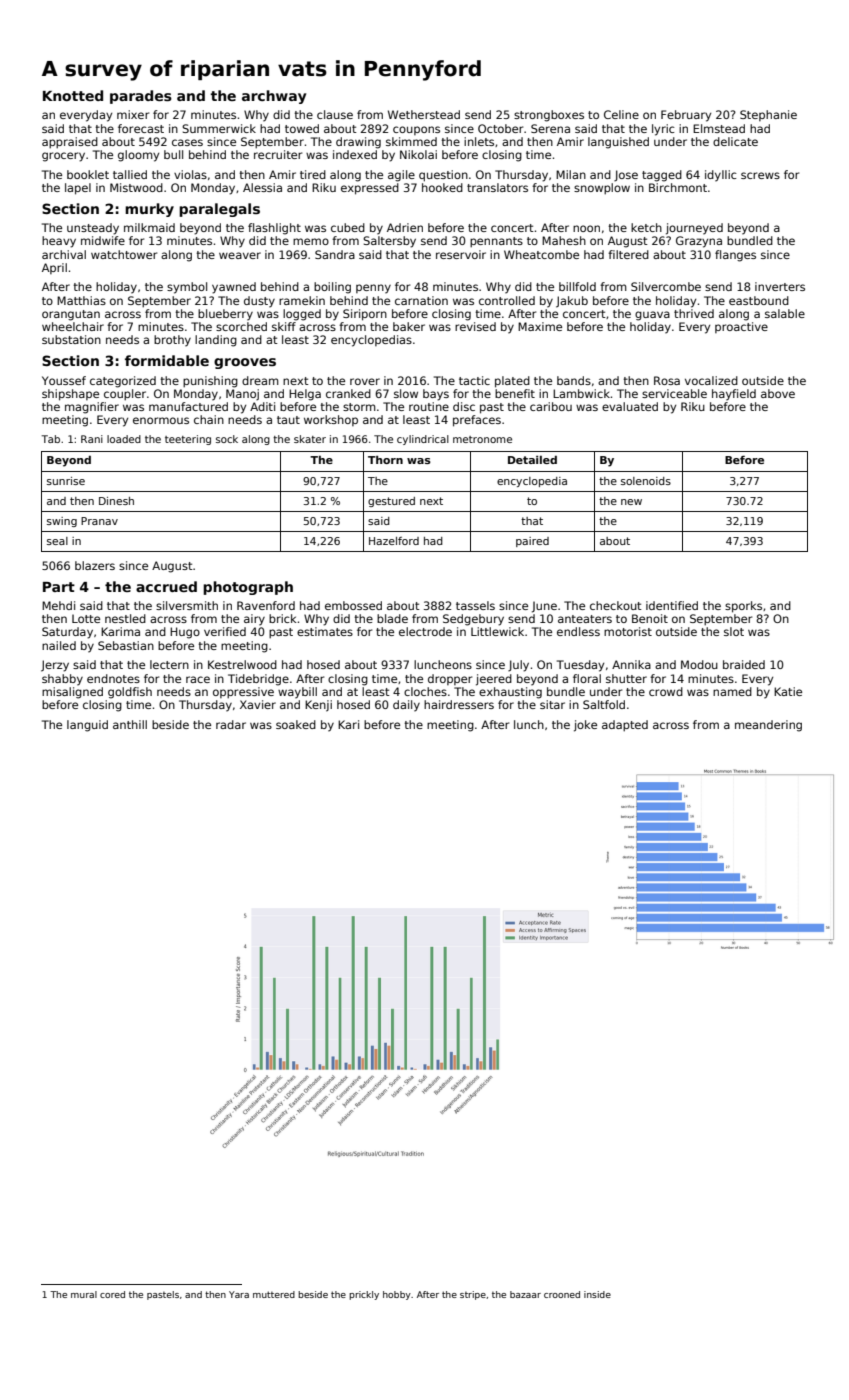 Image resolution: width=849 pixels, height=1400 pixels. I want to click on joke, so click(585, 726).
